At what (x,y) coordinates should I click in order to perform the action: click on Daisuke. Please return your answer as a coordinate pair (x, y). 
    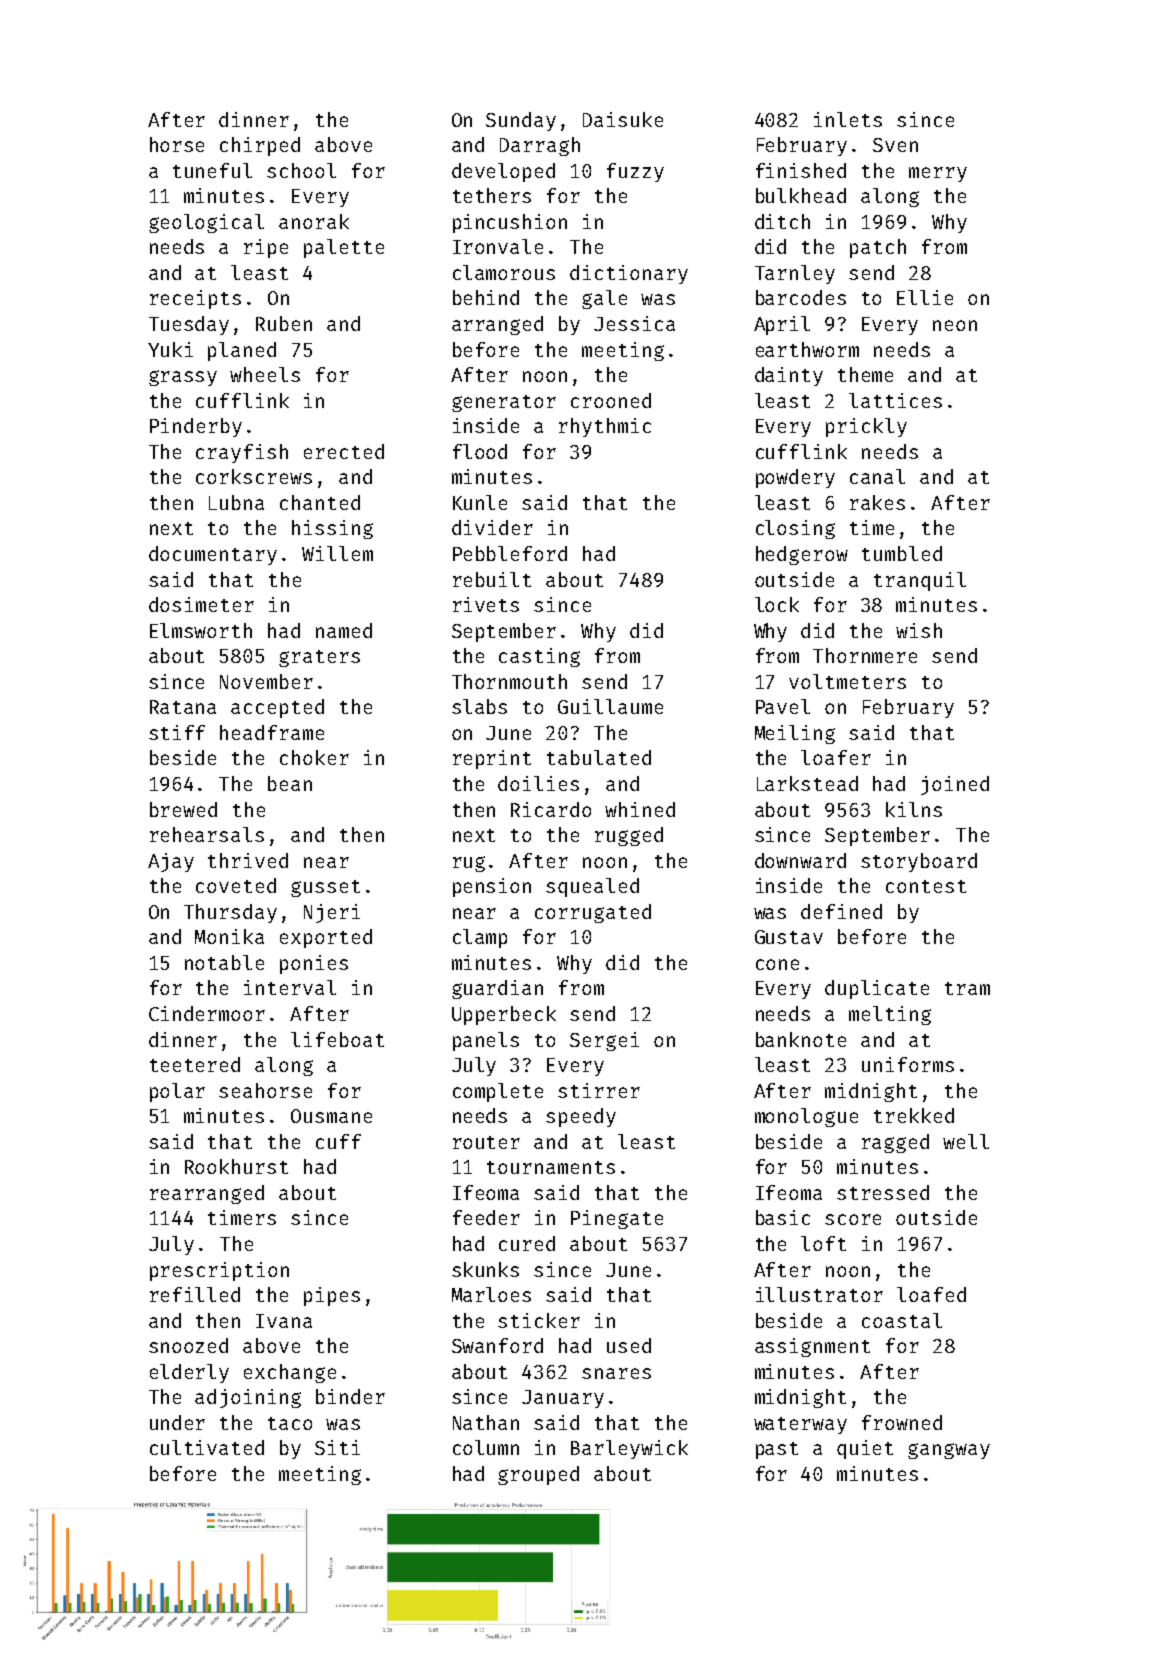
    Looking at the image, I should click on (623, 119).
